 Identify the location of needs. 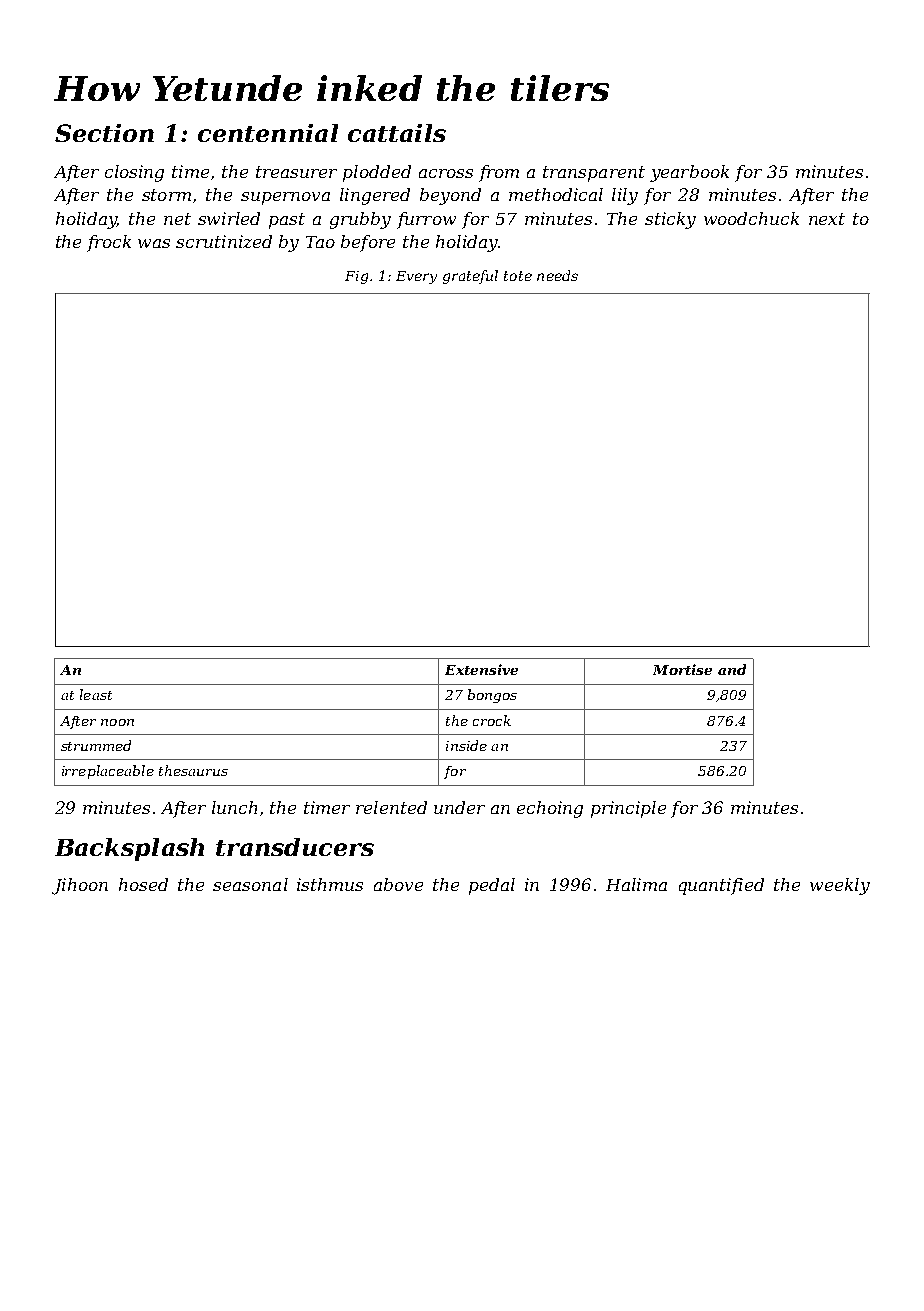
(557, 275).
